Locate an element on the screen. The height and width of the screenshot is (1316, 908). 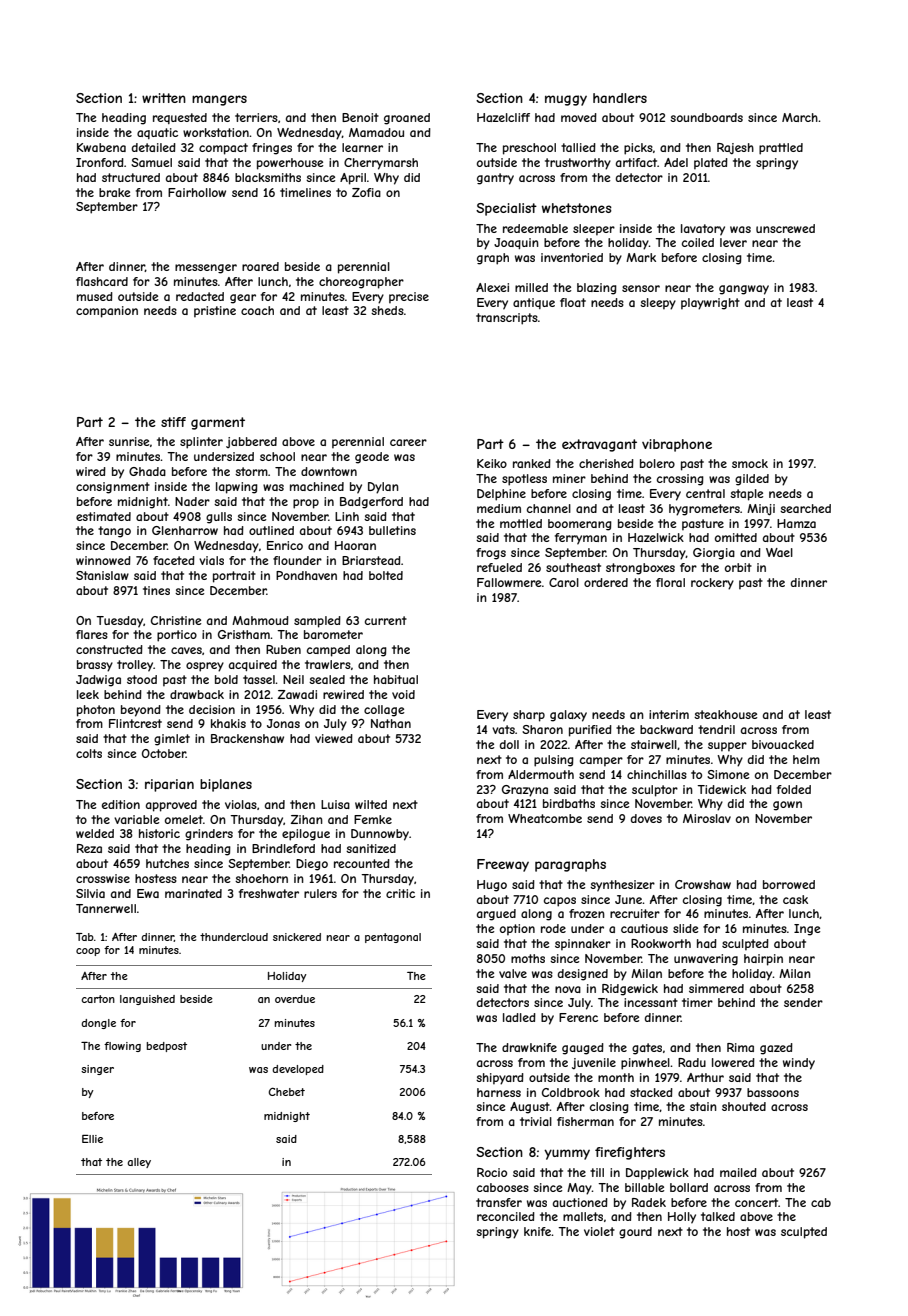
bivouacked is located at coordinates (783, 744).
